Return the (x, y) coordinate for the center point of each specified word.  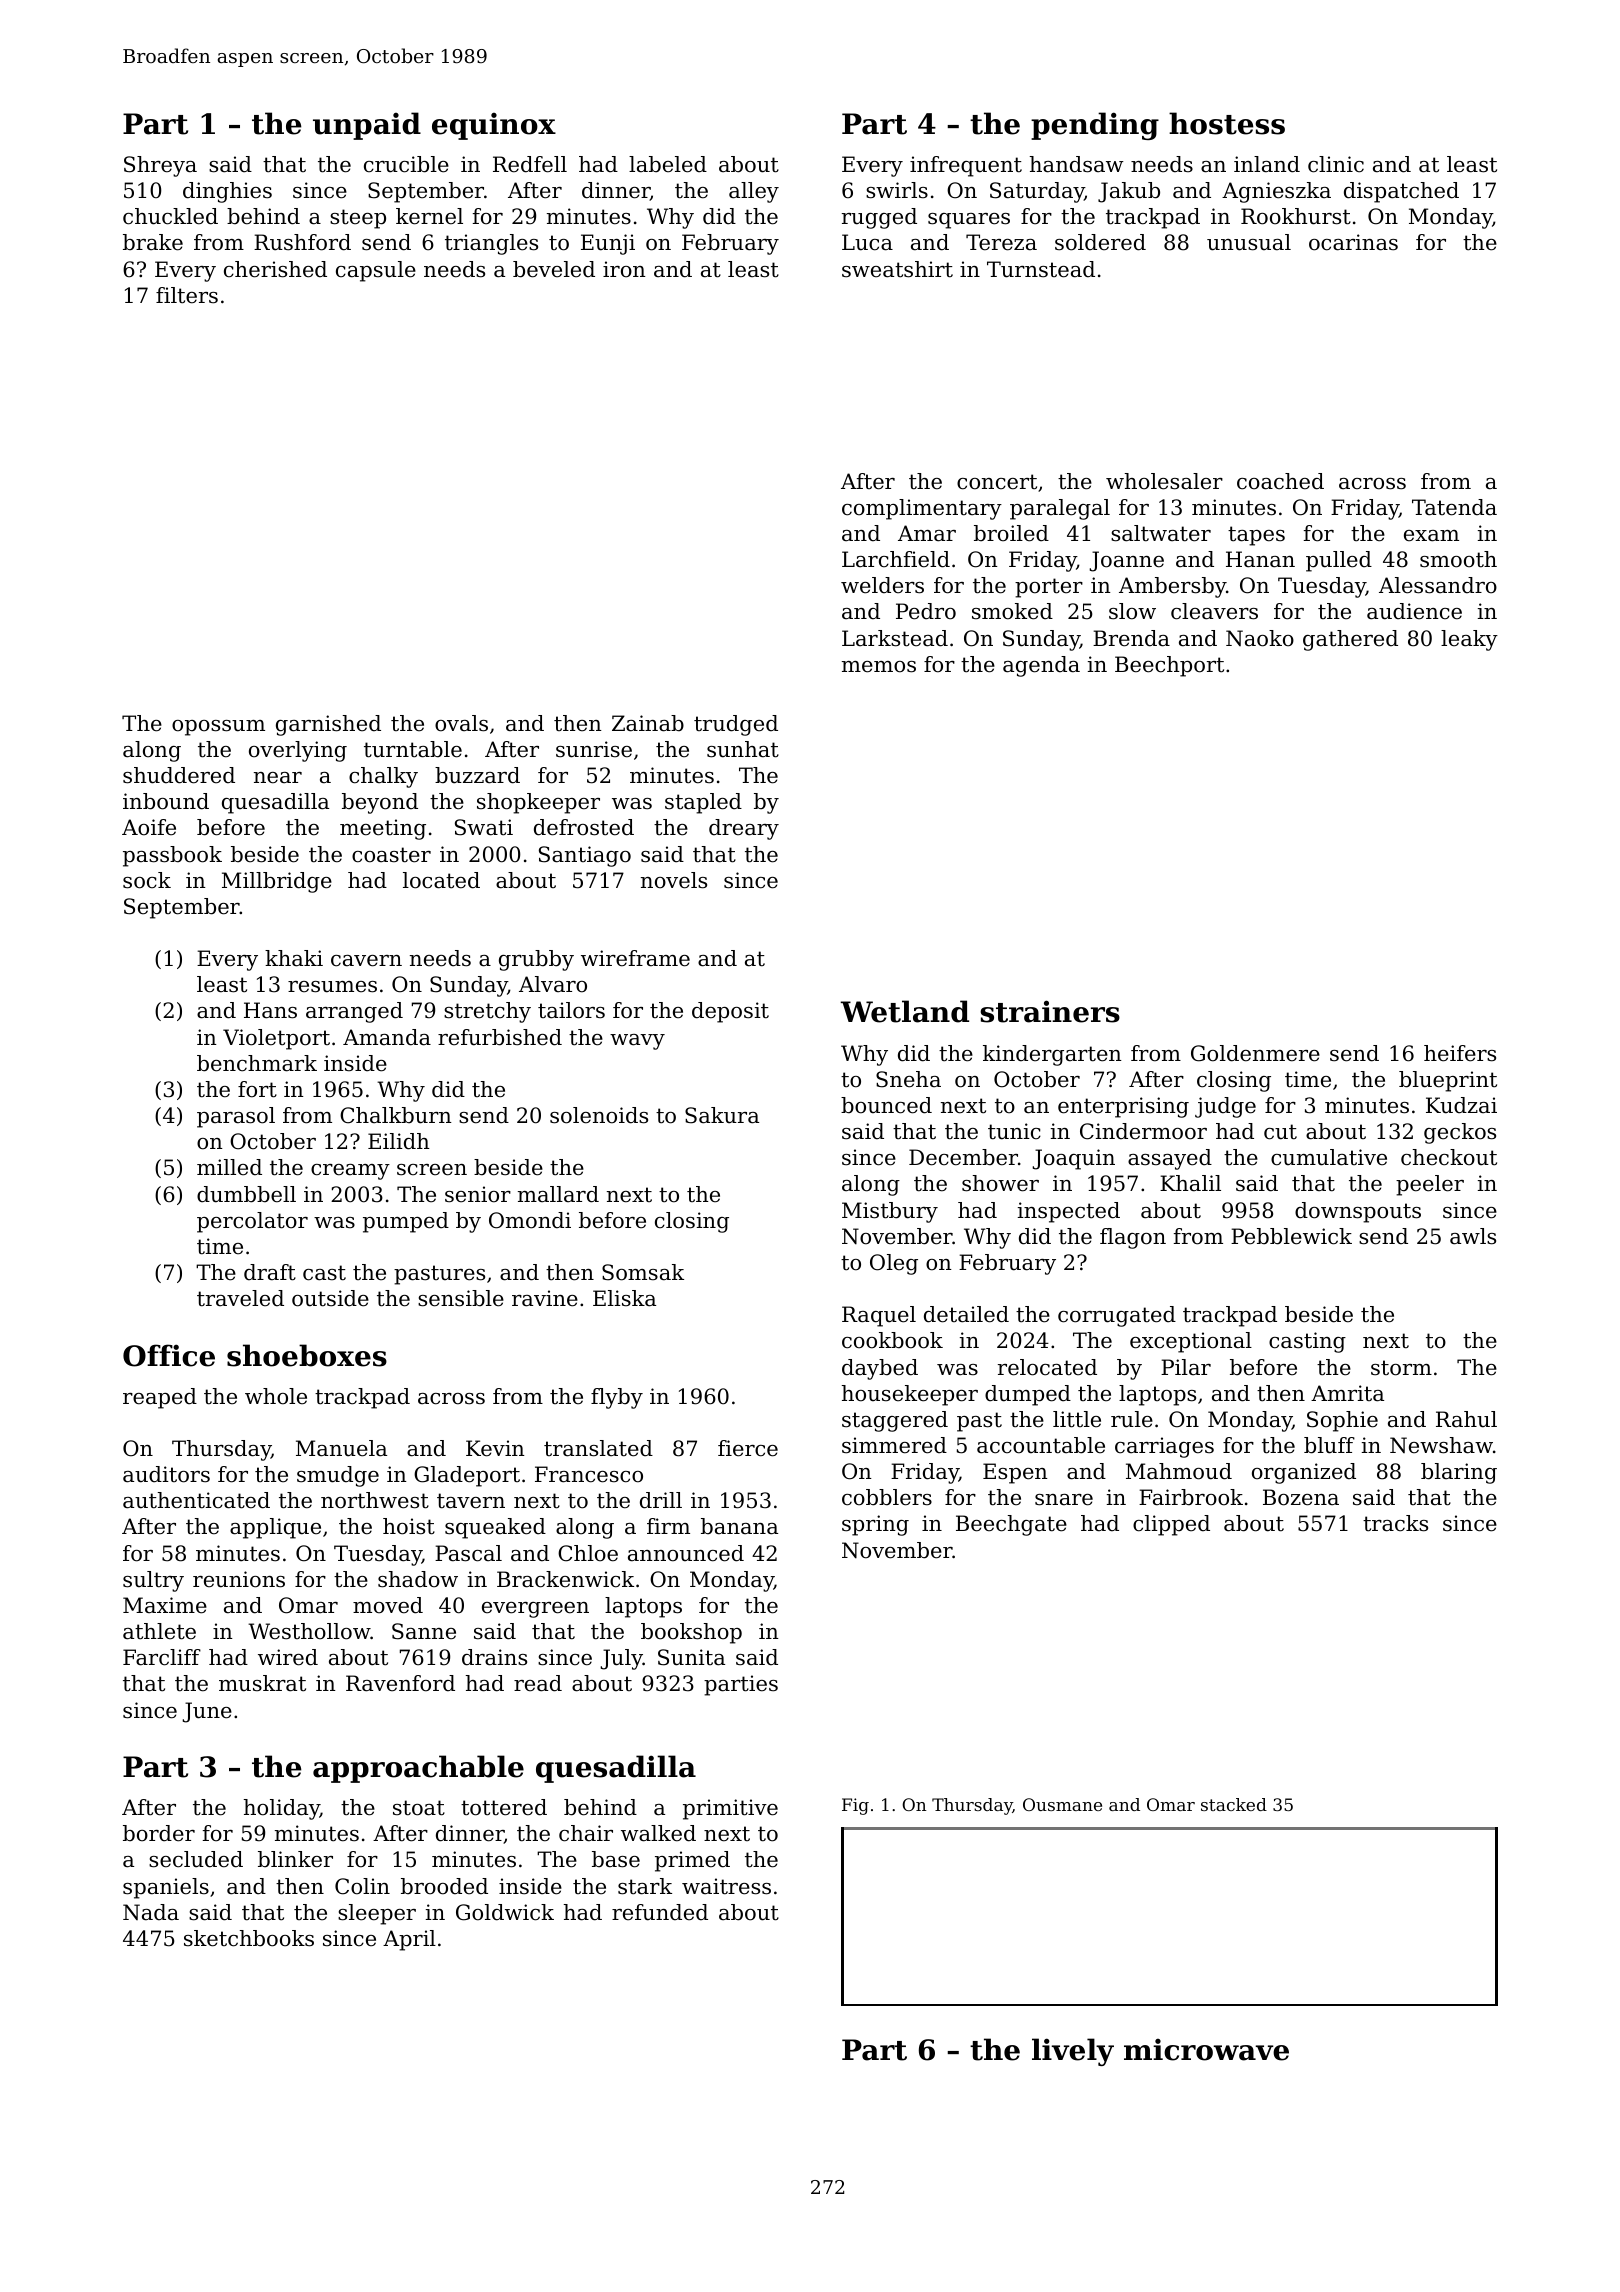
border (159, 1833)
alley (754, 192)
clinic (1336, 164)
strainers (1050, 1011)
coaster (391, 855)
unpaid (367, 126)
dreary (744, 829)
